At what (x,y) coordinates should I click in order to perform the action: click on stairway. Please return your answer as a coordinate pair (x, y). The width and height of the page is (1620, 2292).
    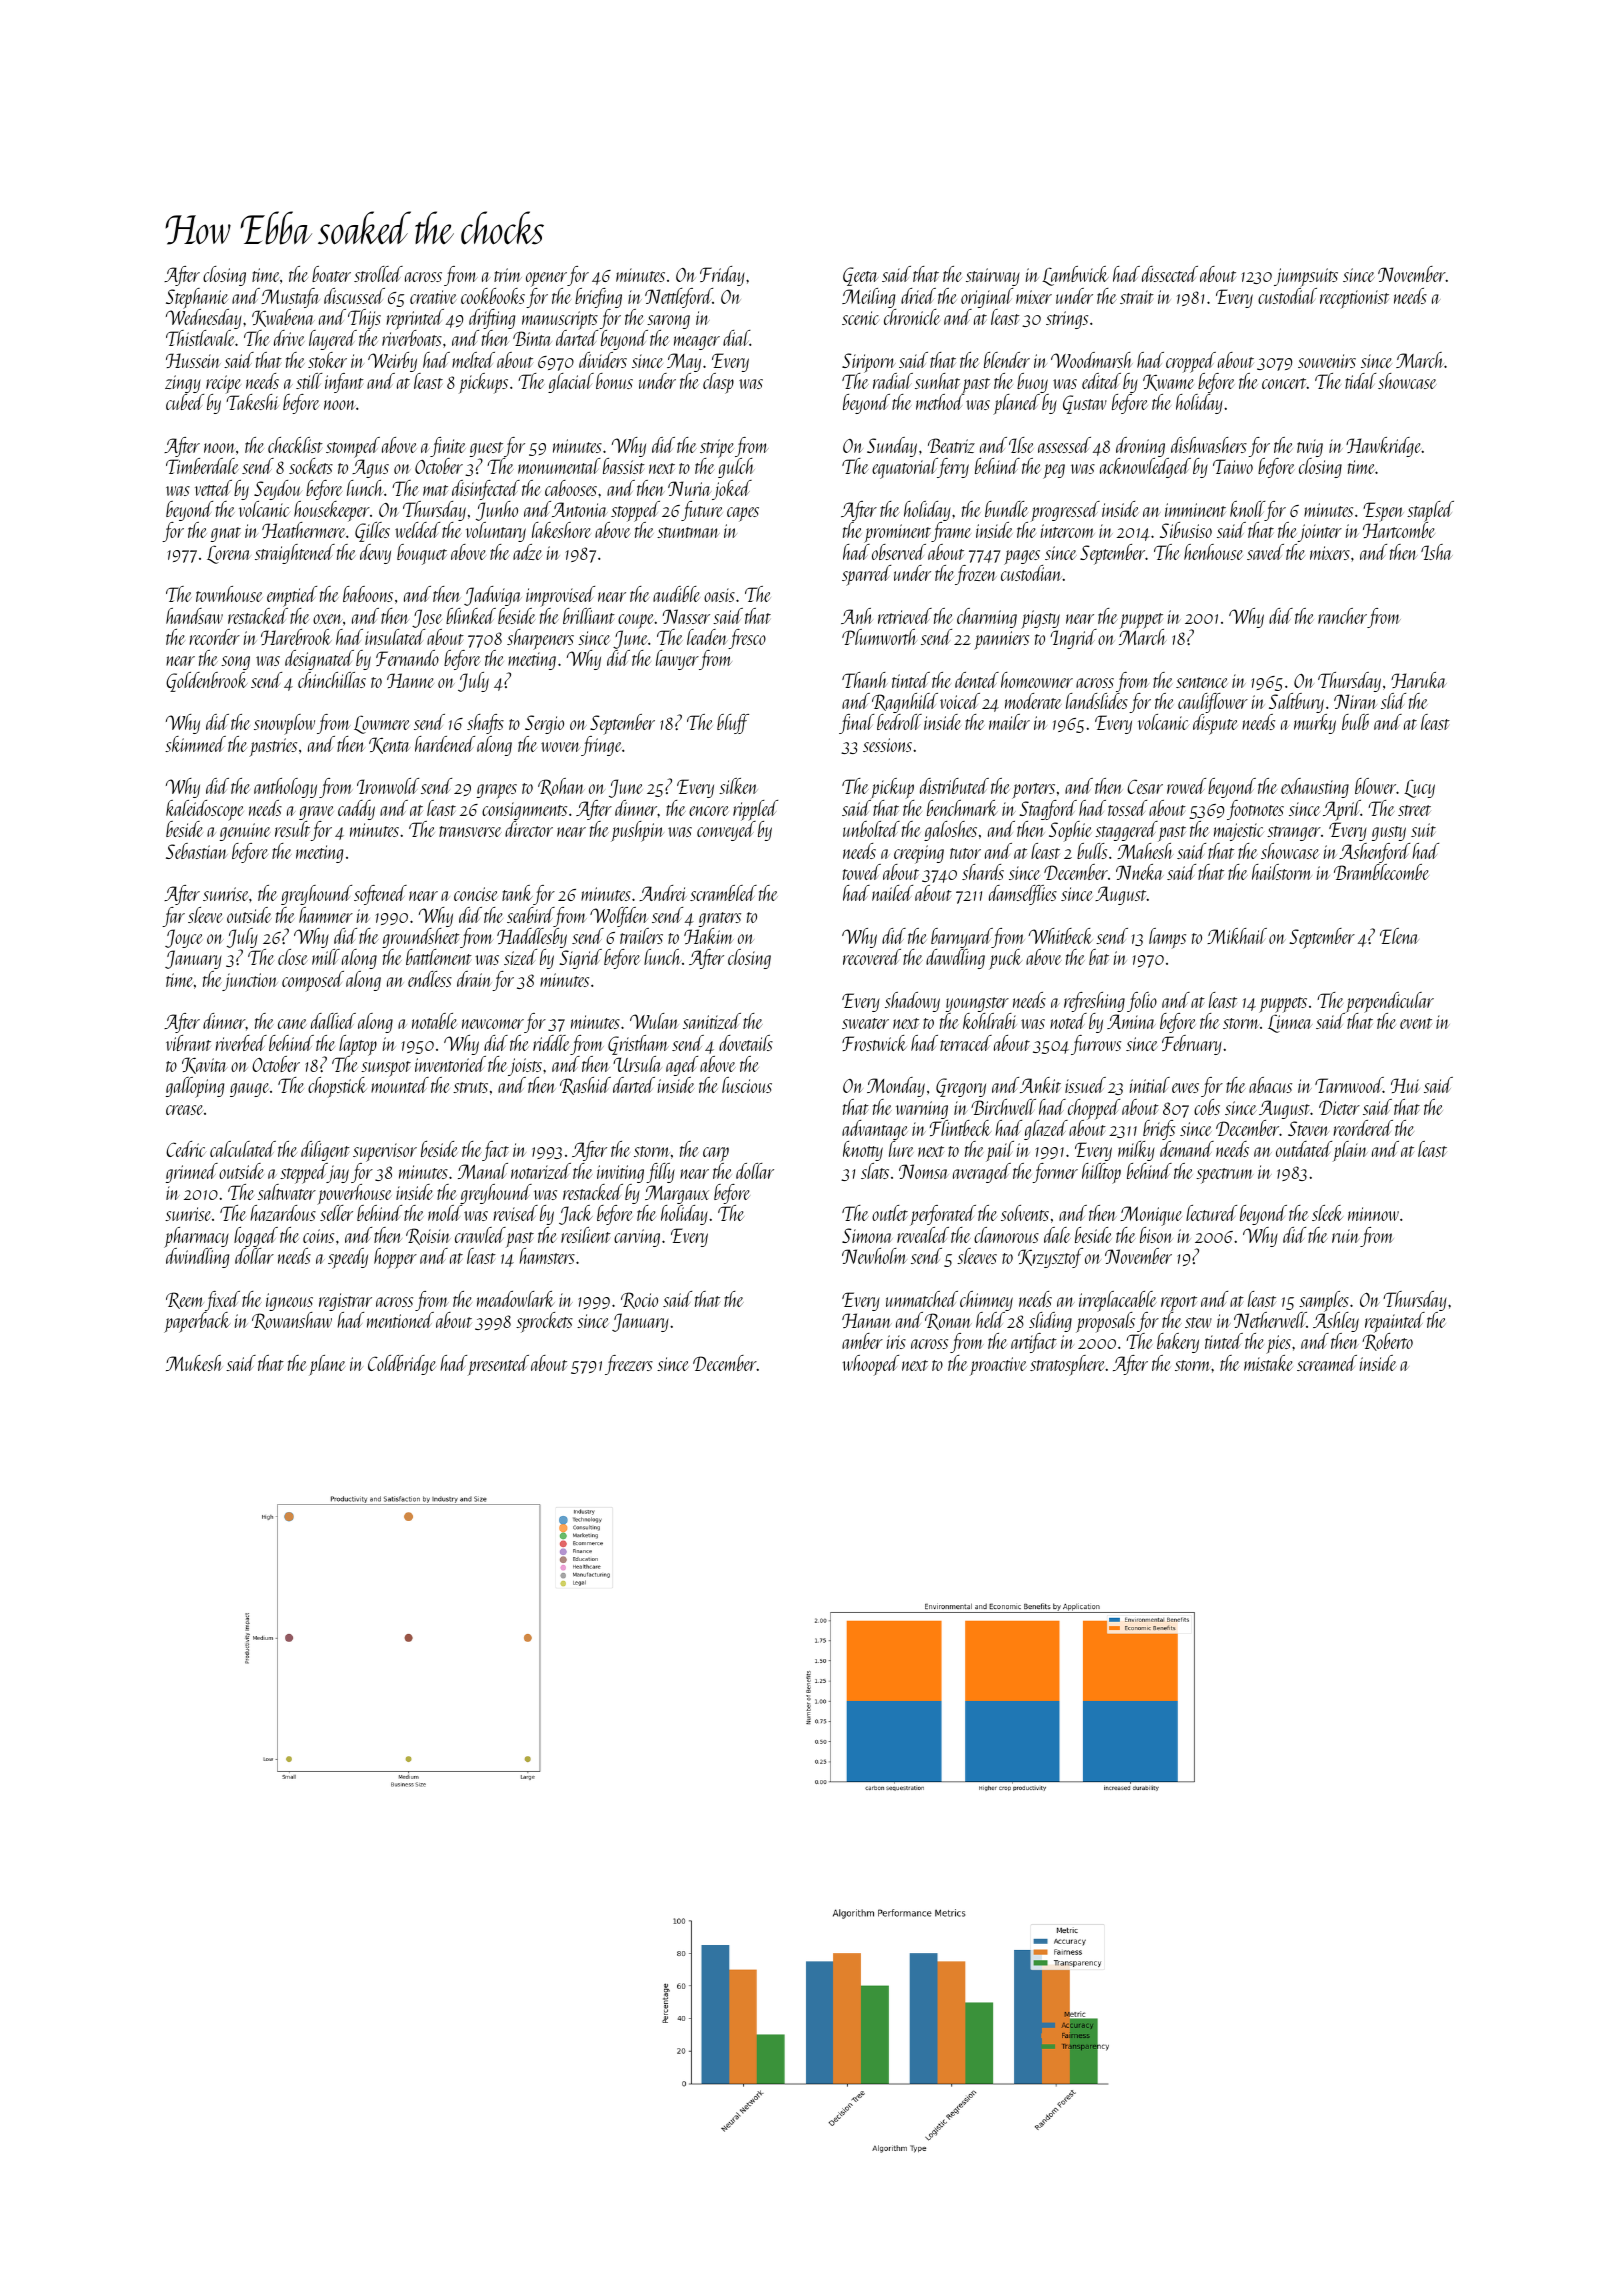
    Looking at the image, I should click on (993, 277).
